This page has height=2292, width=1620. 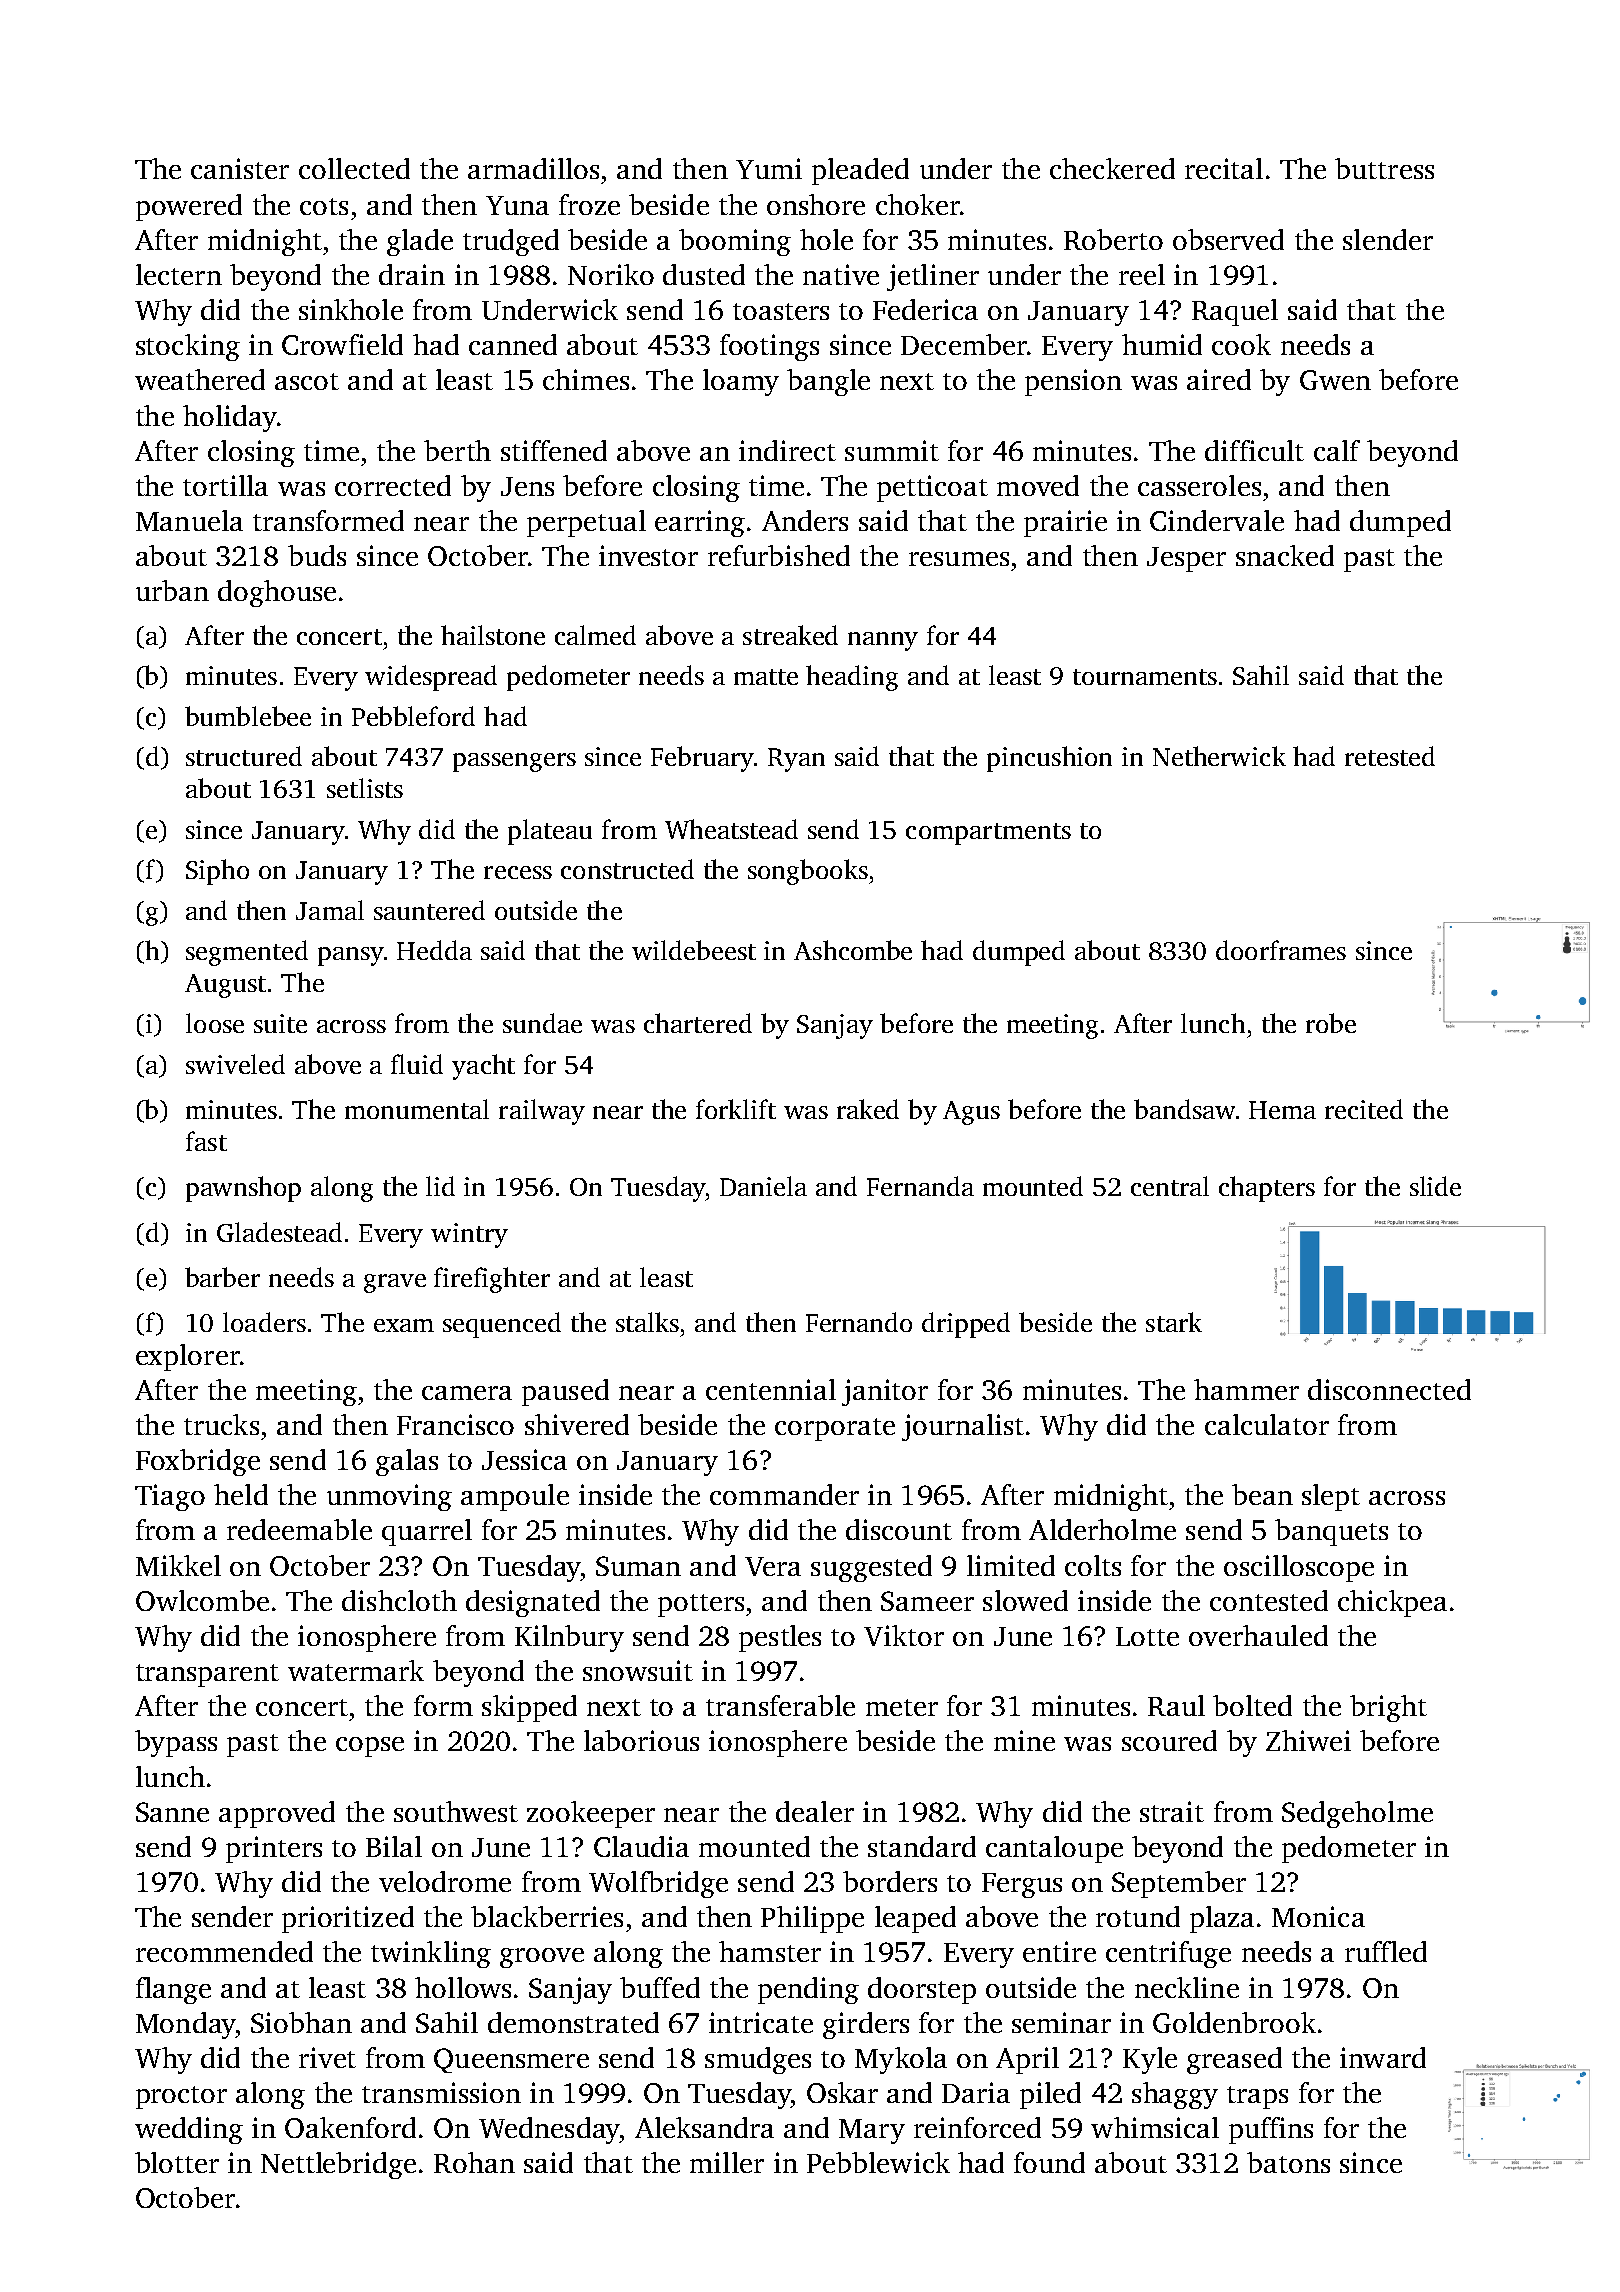 I want to click on batons, so click(x=1288, y=2162).
